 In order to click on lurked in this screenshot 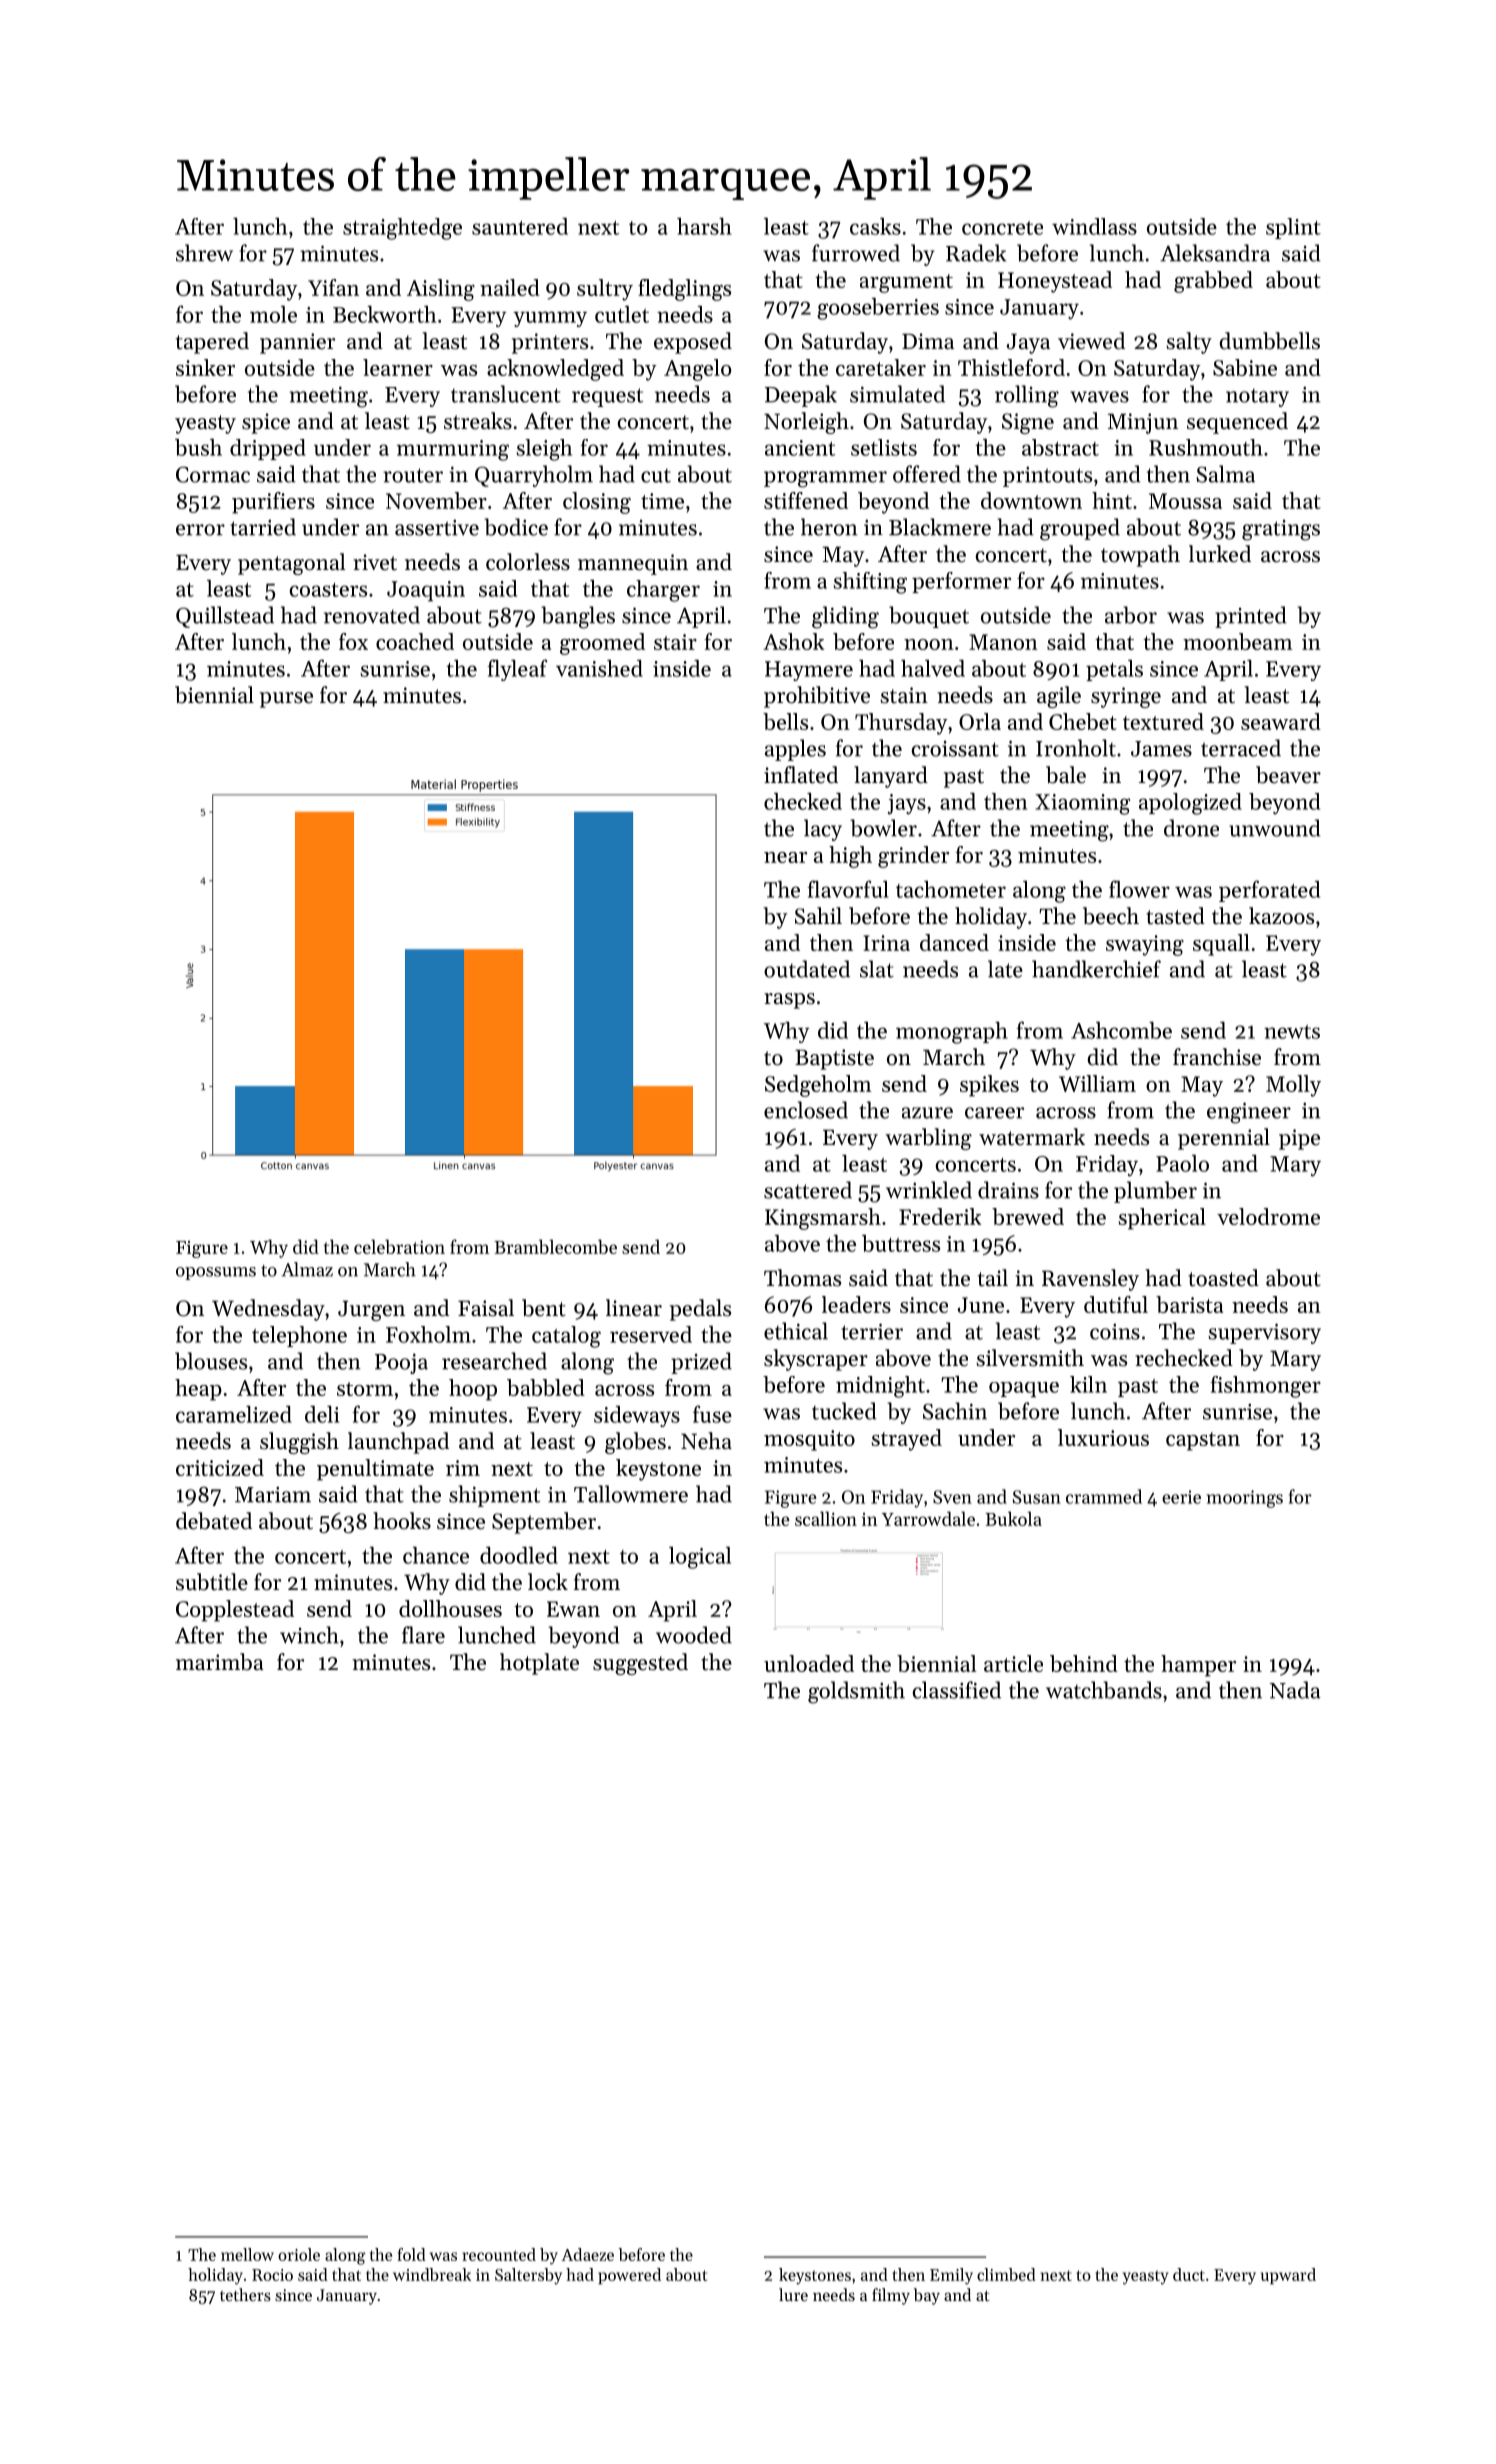, I will do `click(1220, 554)`.
